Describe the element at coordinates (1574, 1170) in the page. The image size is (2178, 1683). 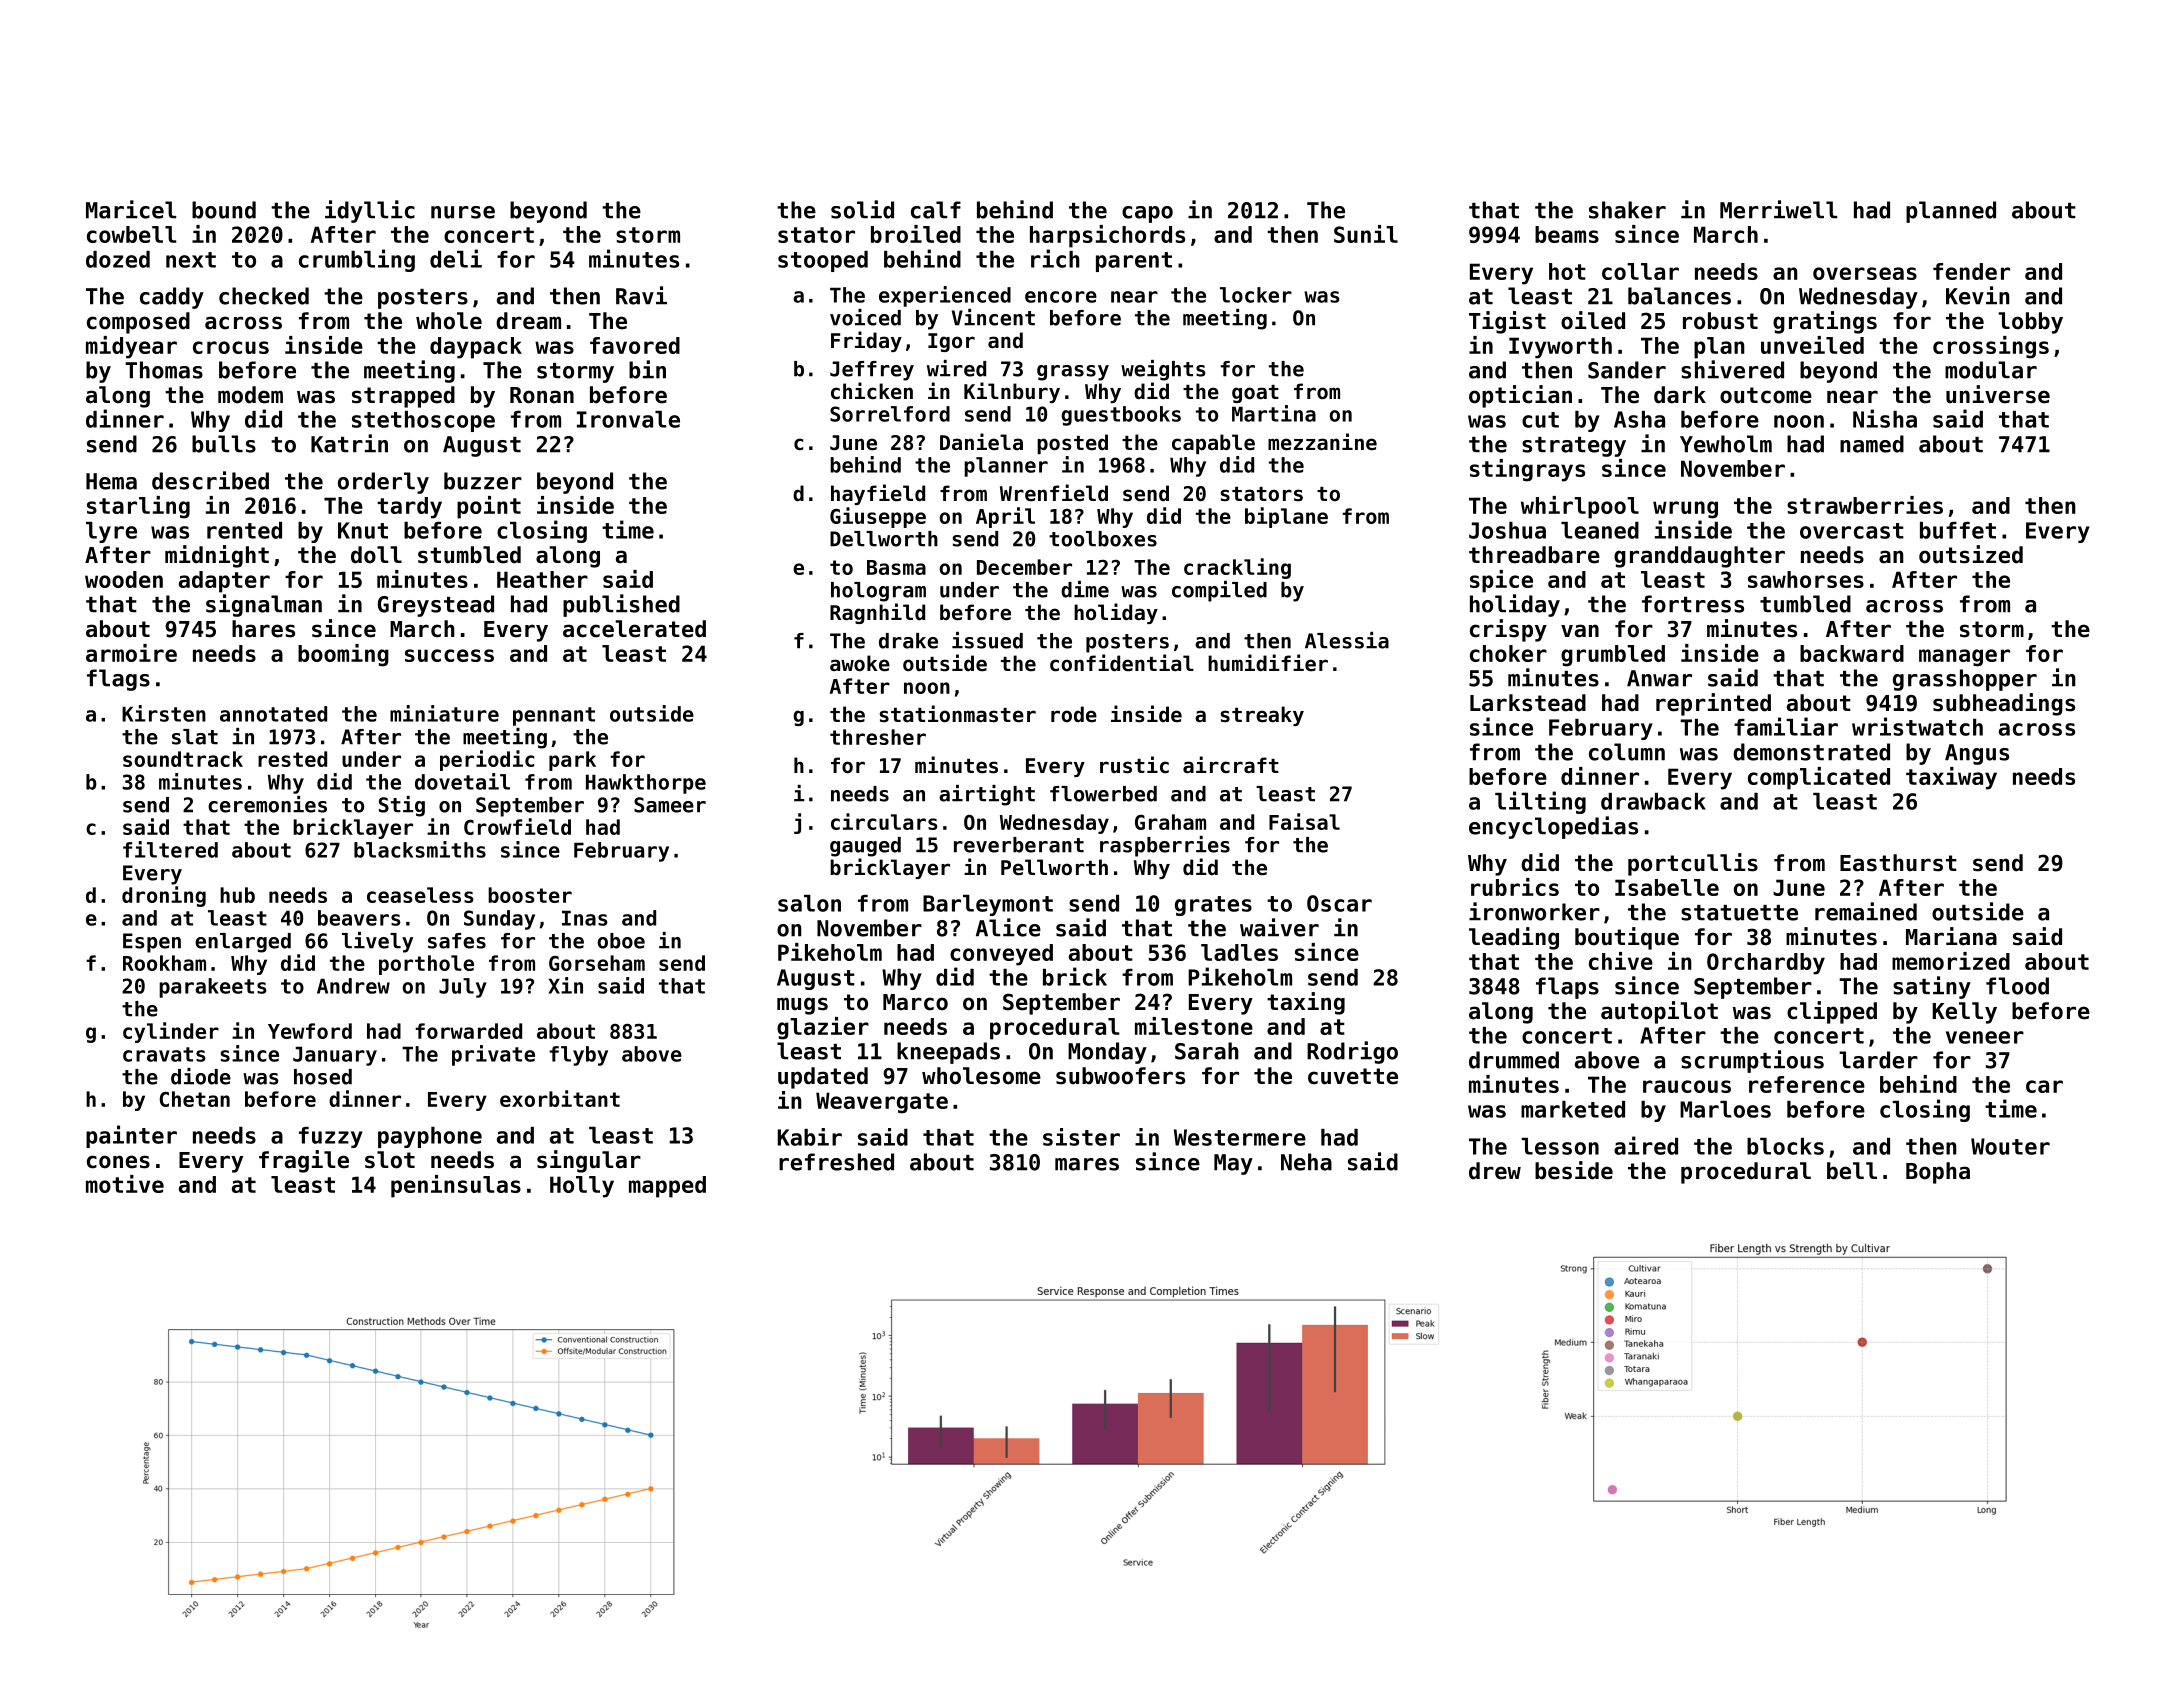
I see `beside` at that location.
